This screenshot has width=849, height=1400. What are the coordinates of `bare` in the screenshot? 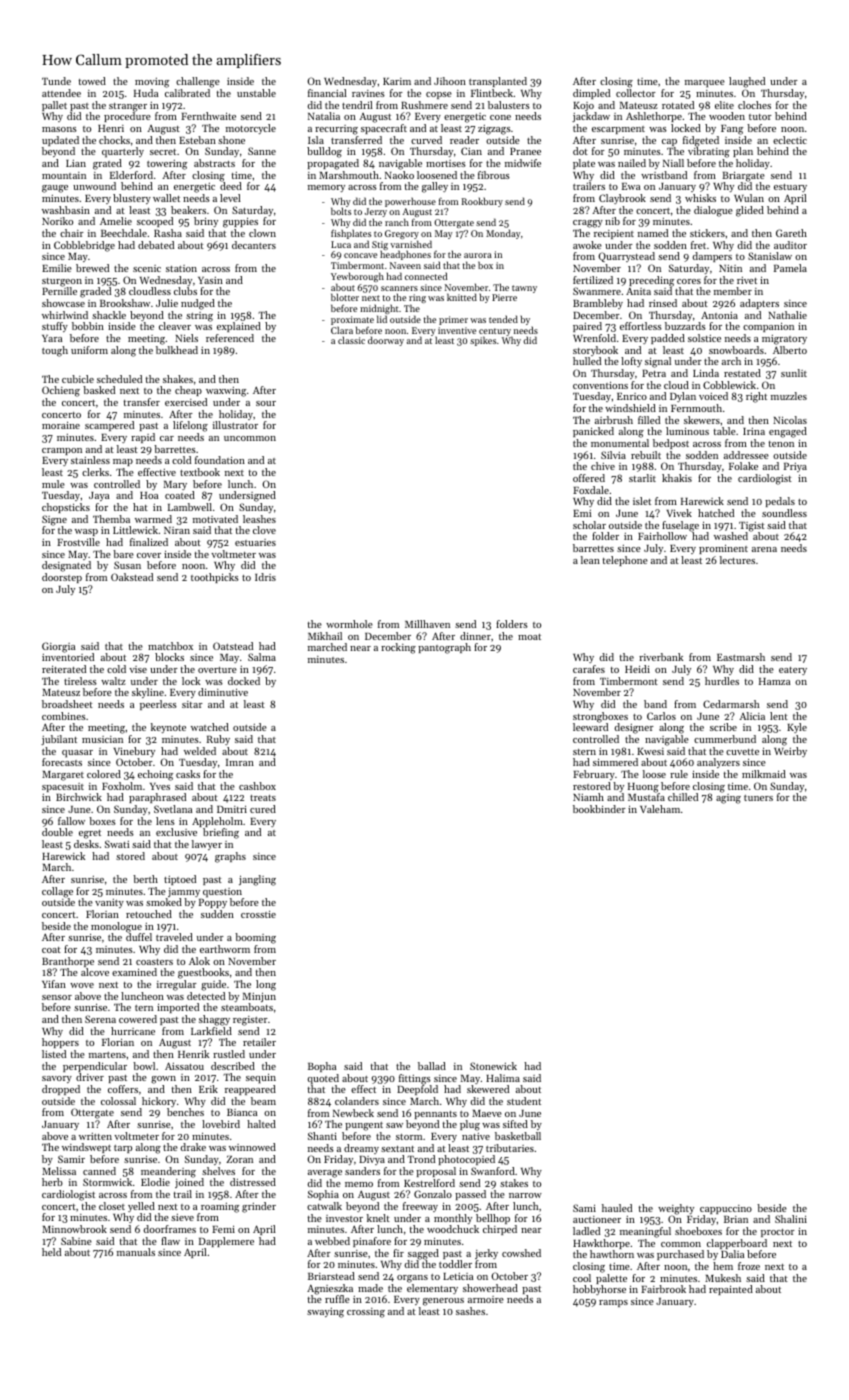 It's located at (123, 554).
